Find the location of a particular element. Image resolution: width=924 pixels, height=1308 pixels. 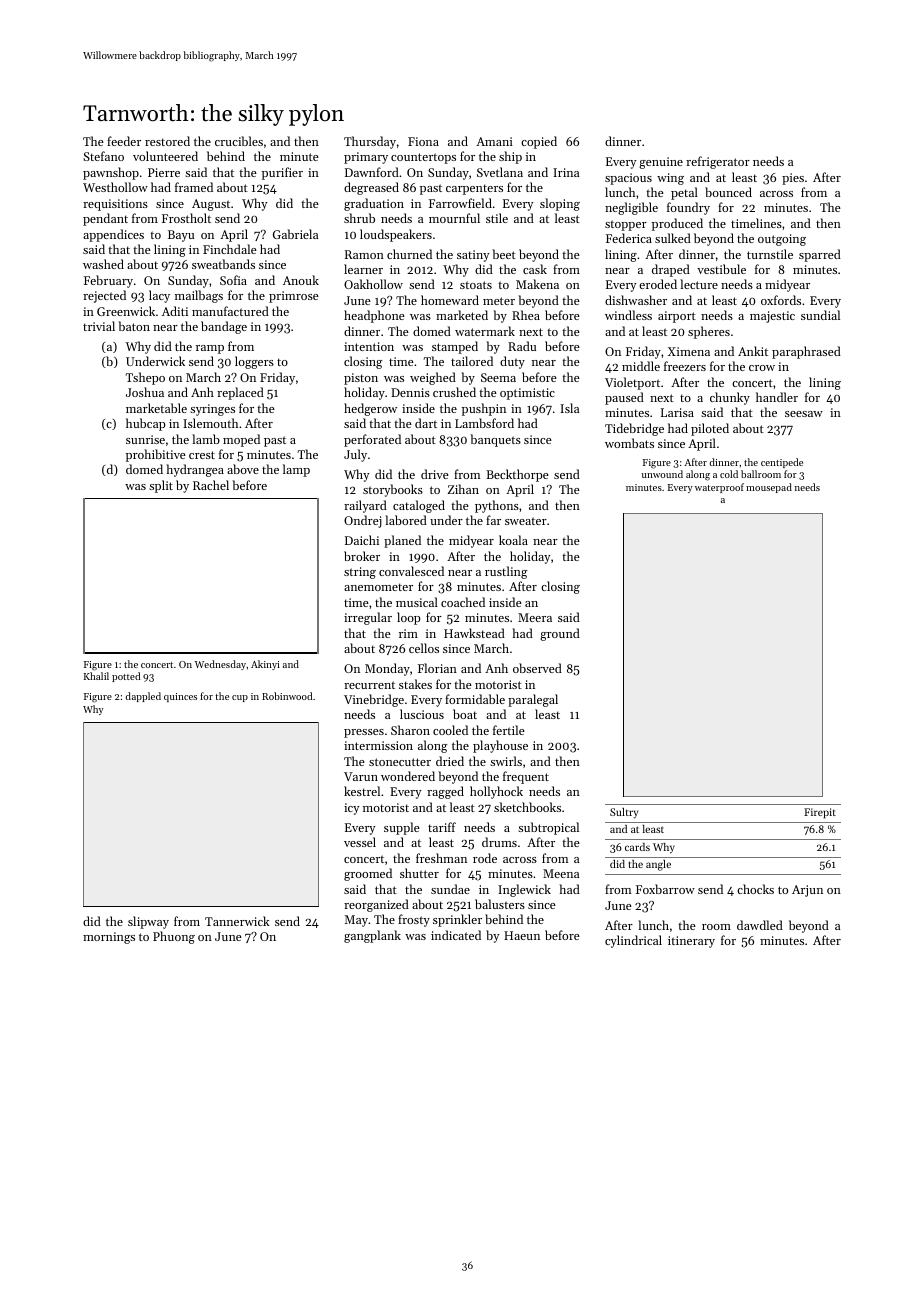

gangplank is located at coordinates (372, 936).
